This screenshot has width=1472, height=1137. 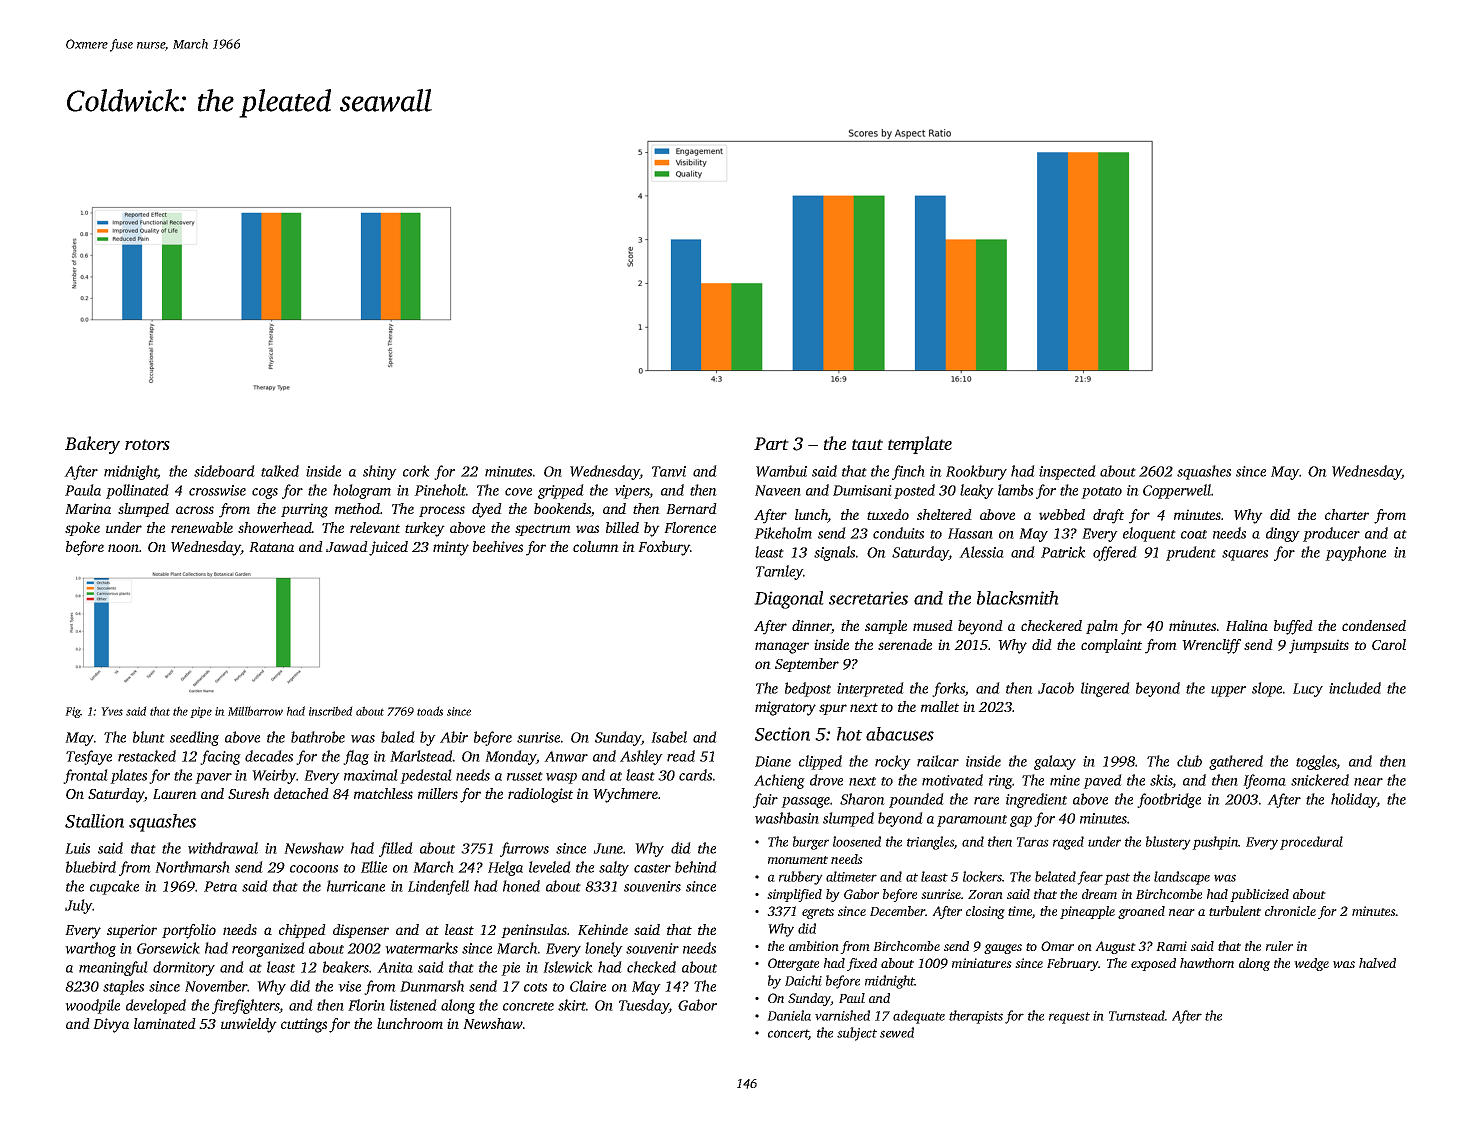 What do you see at coordinates (1331, 534) in the screenshot?
I see `producer` at bounding box center [1331, 534].
